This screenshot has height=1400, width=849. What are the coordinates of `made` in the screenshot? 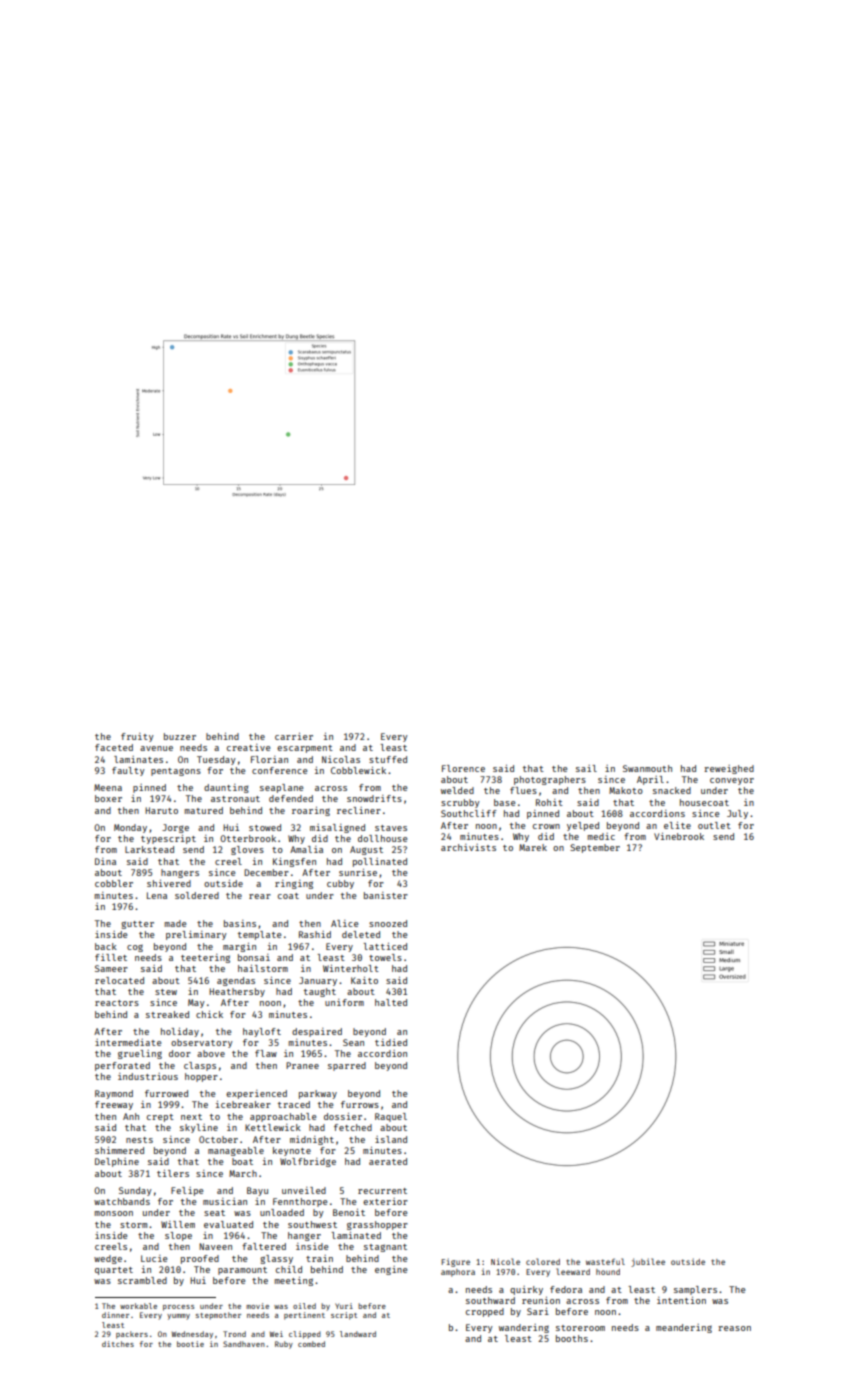 It's located at (175, 923).
